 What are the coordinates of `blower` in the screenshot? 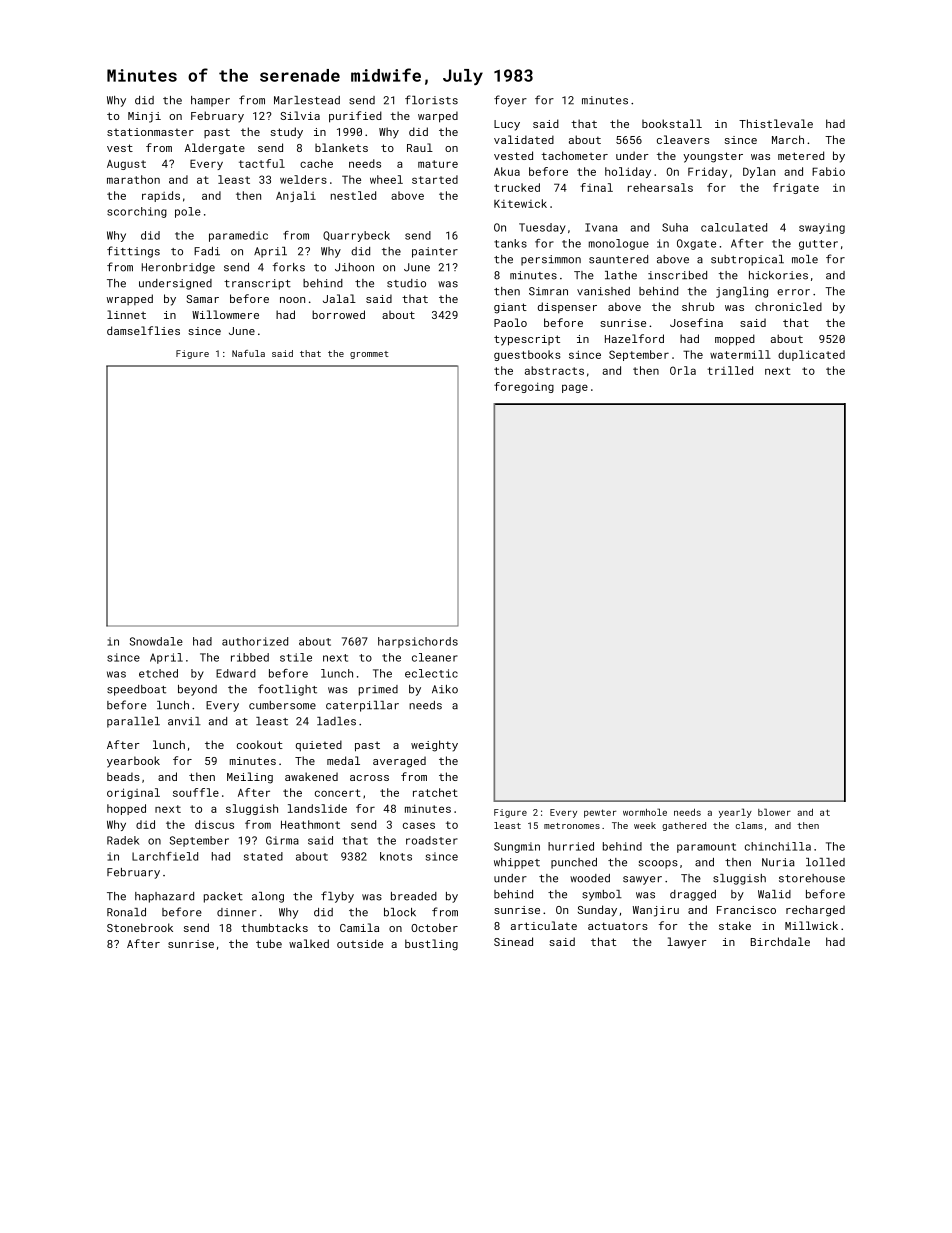 It's located at (774, 812).
